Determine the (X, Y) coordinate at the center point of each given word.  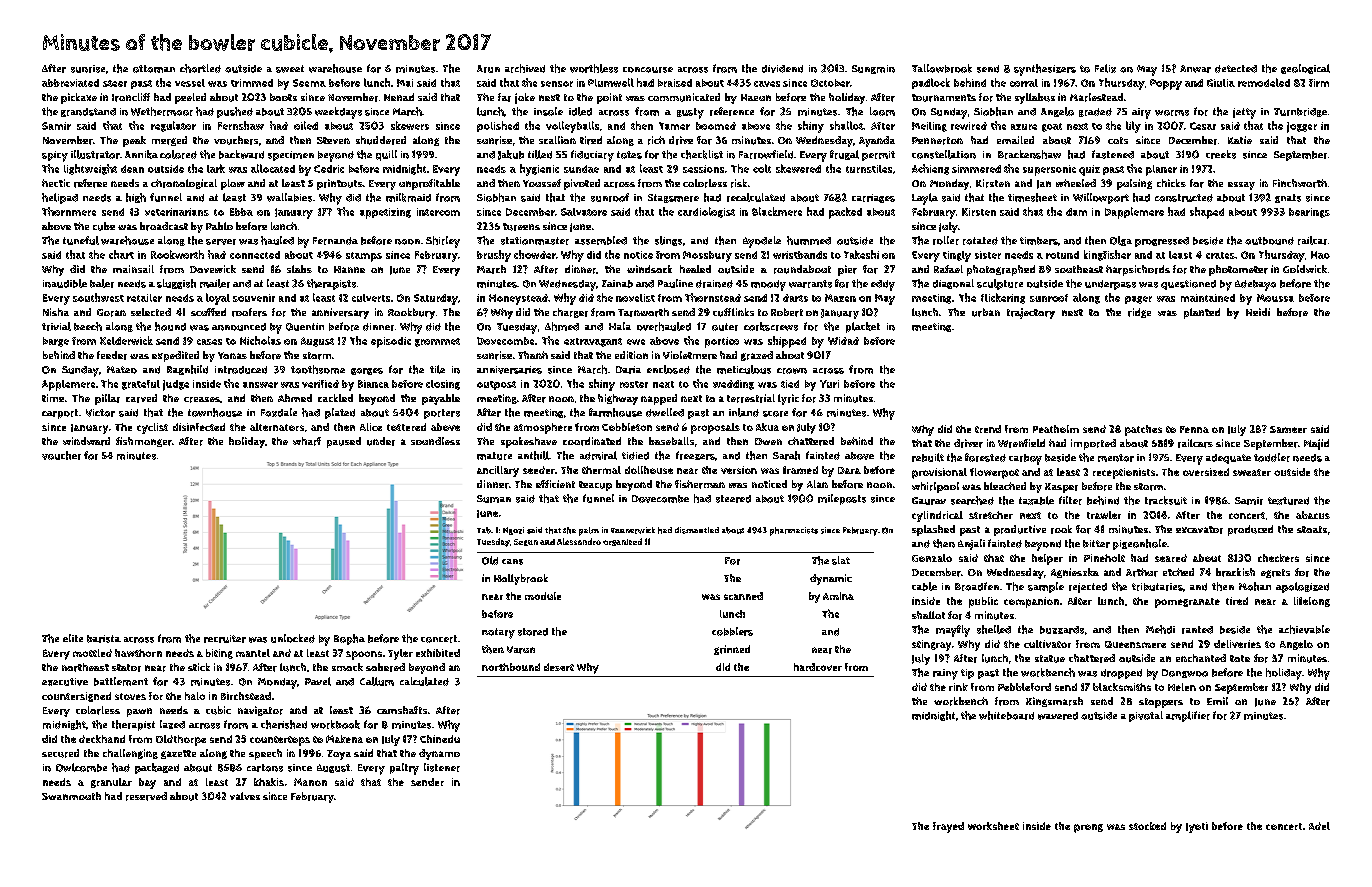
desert (559, 667)
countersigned (76, 697)
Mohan (1255, 586)
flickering (1003, 298)
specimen (291, 156)
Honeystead (518, 299)
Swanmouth (71, 796)
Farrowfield (766, 154)
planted (1202, 313)
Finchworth (1300, 183)
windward (86, 441)
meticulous (744, 369)
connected (255, 255)
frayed (948, 827)
